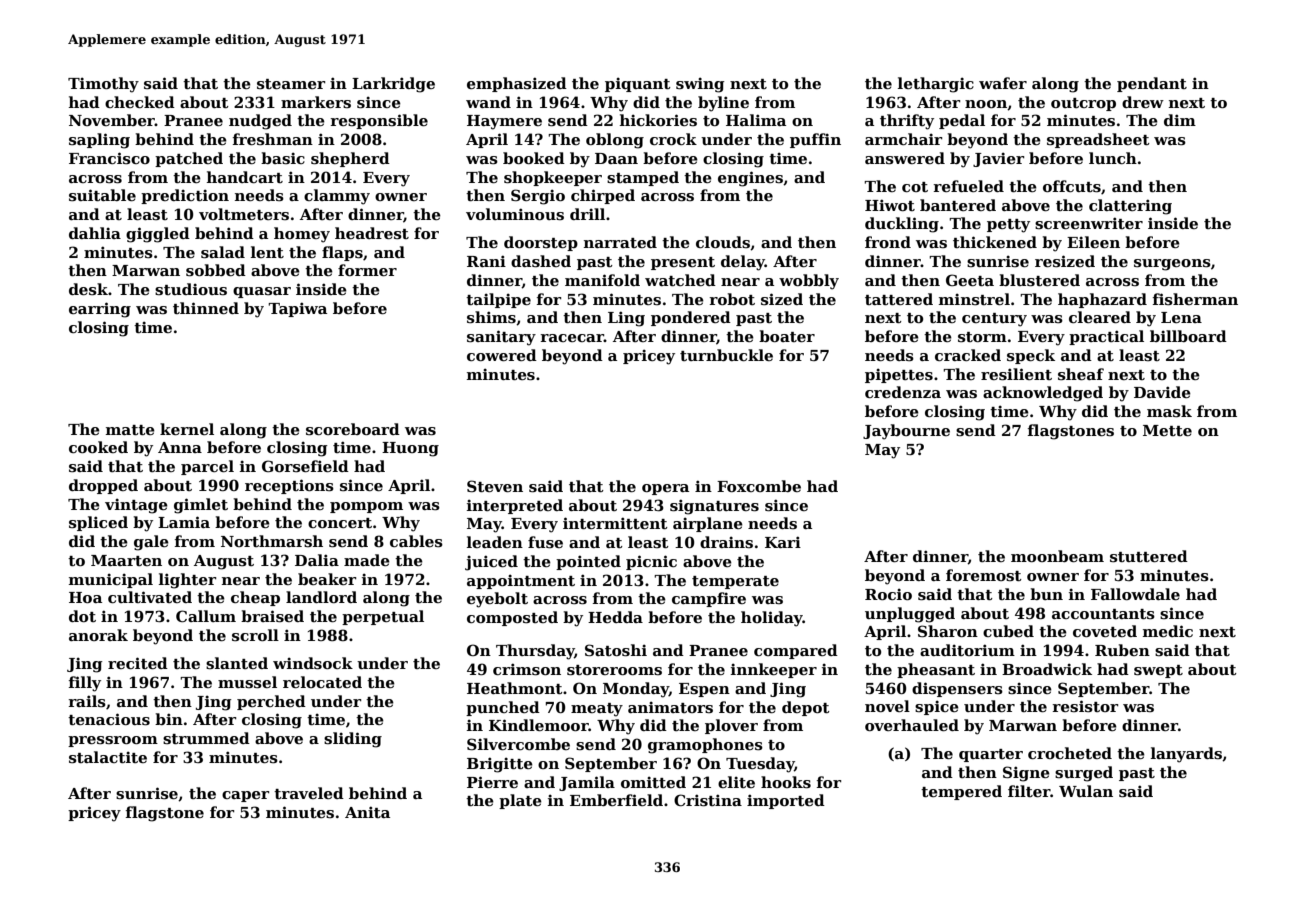  I want to click on present, so click(683, 263).
